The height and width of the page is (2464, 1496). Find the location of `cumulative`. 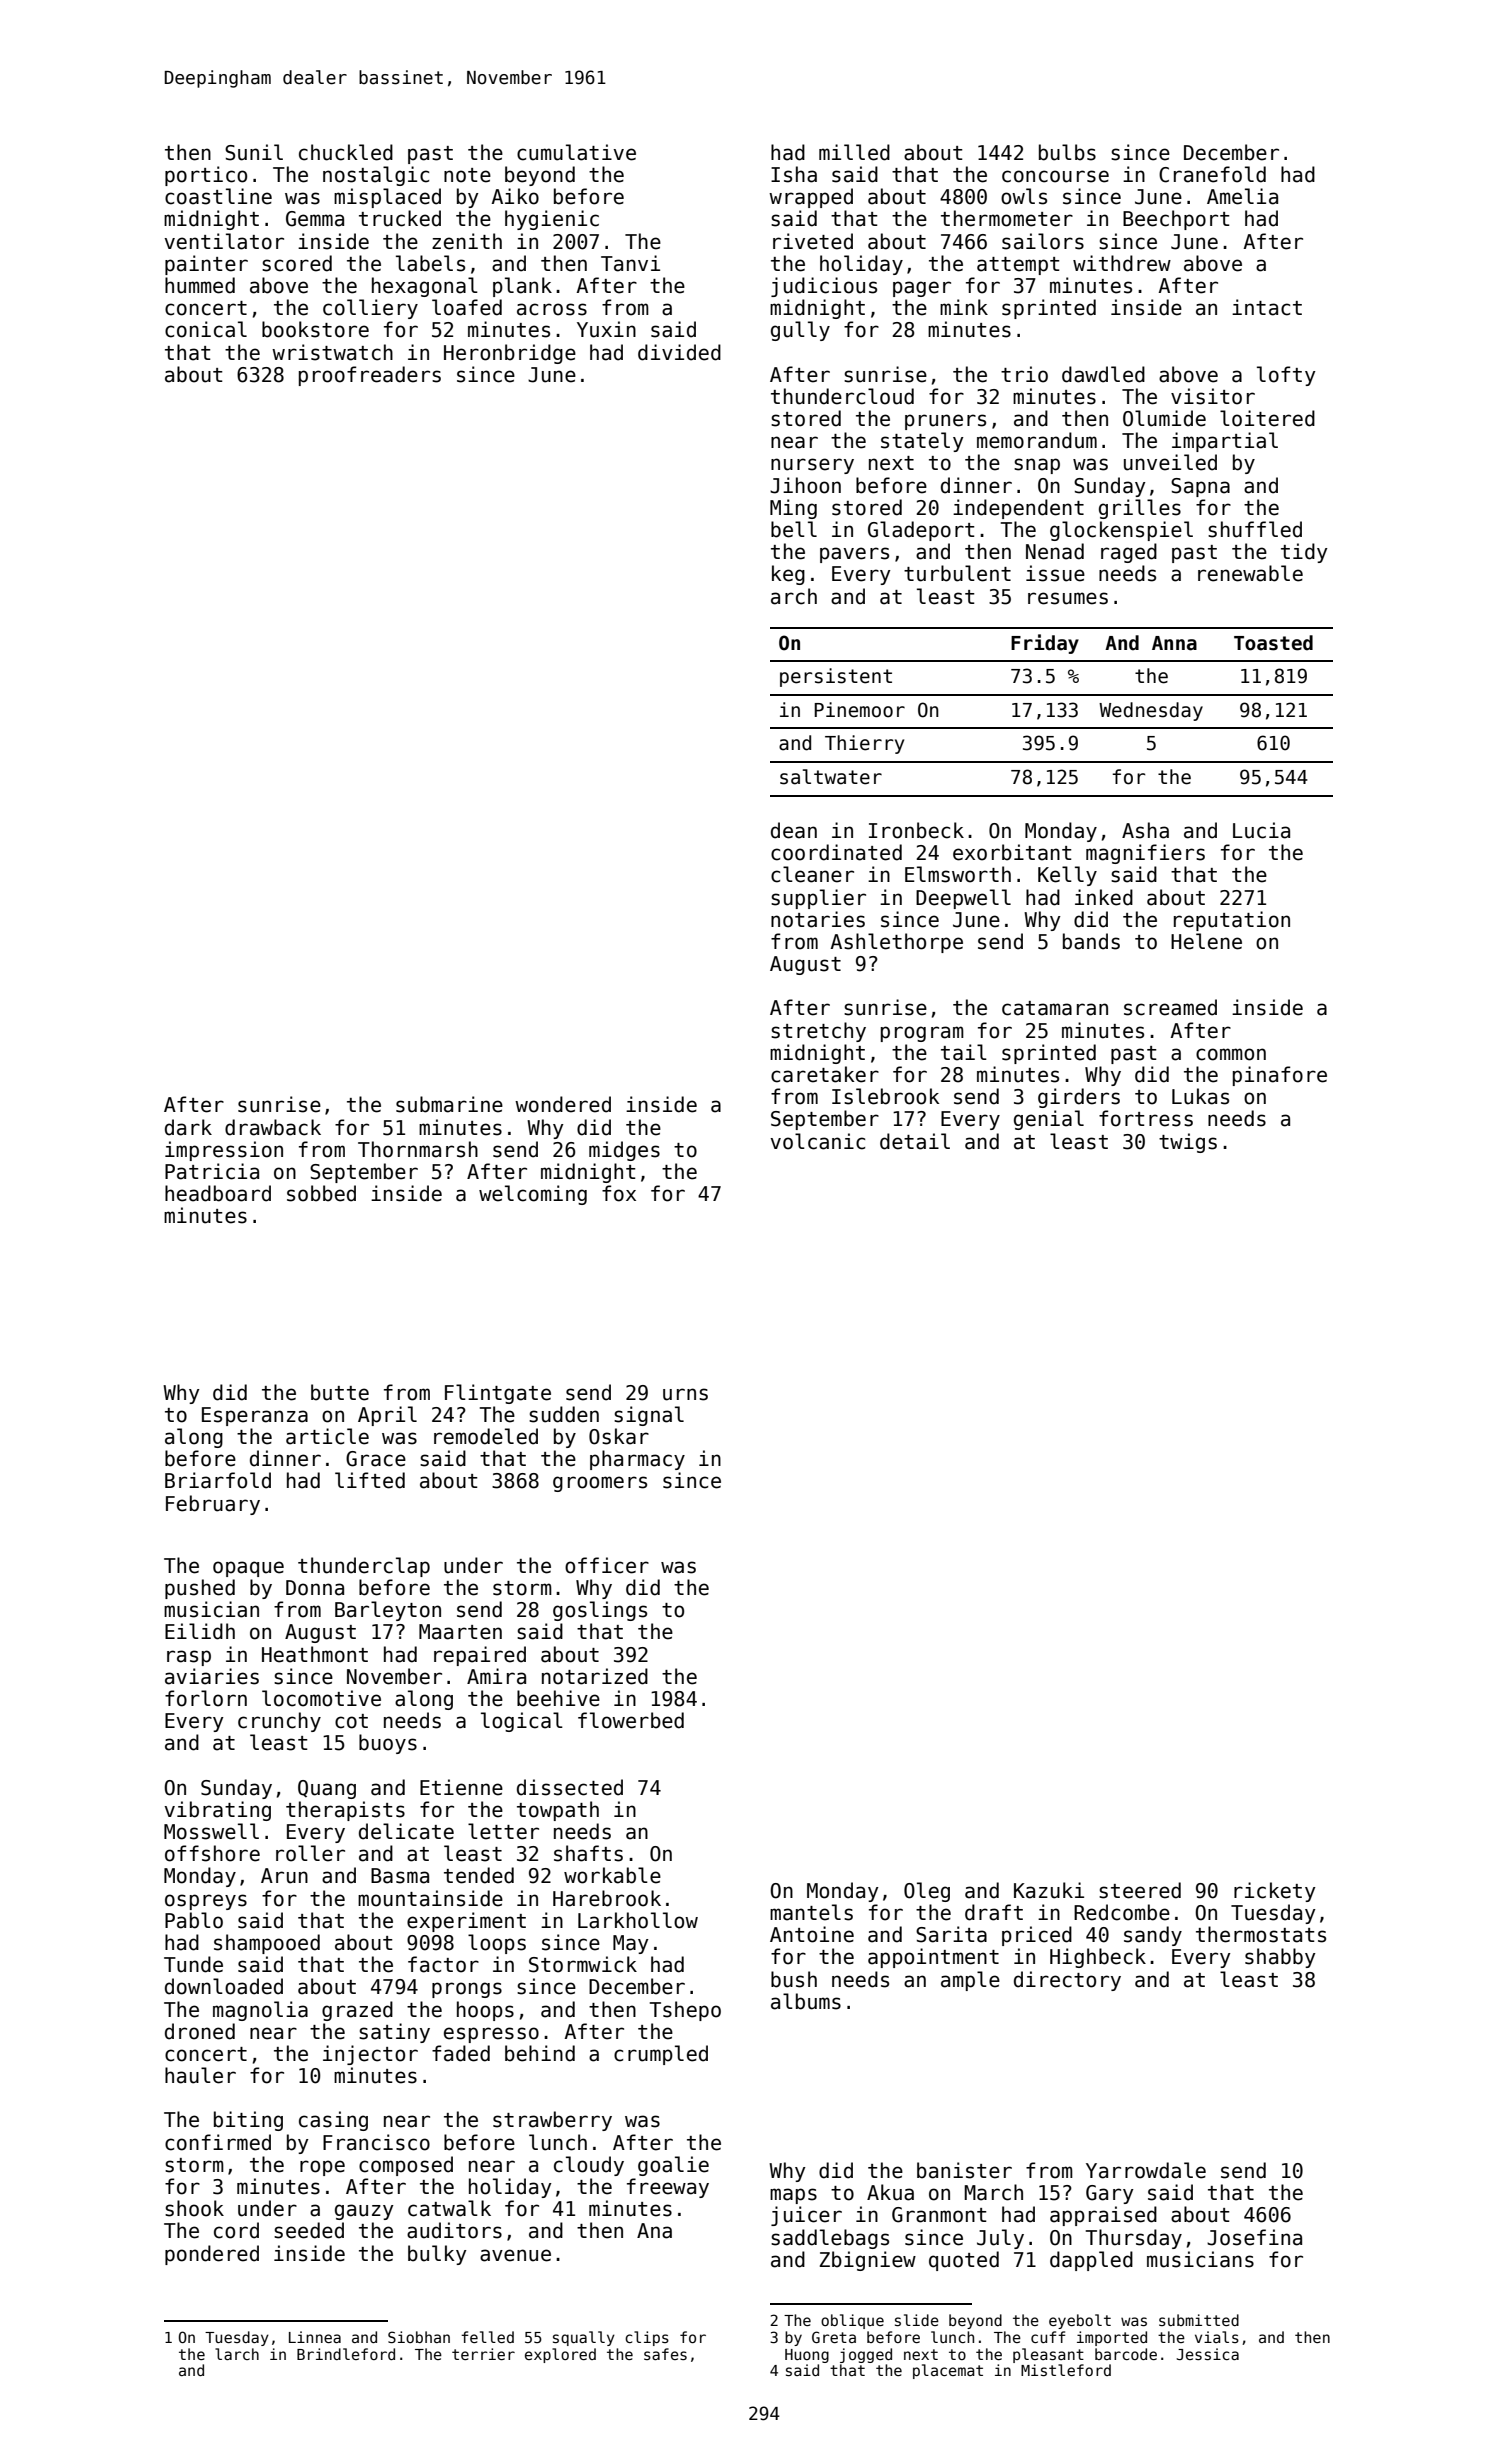

cumulative is located at coordinates (576, 152).
